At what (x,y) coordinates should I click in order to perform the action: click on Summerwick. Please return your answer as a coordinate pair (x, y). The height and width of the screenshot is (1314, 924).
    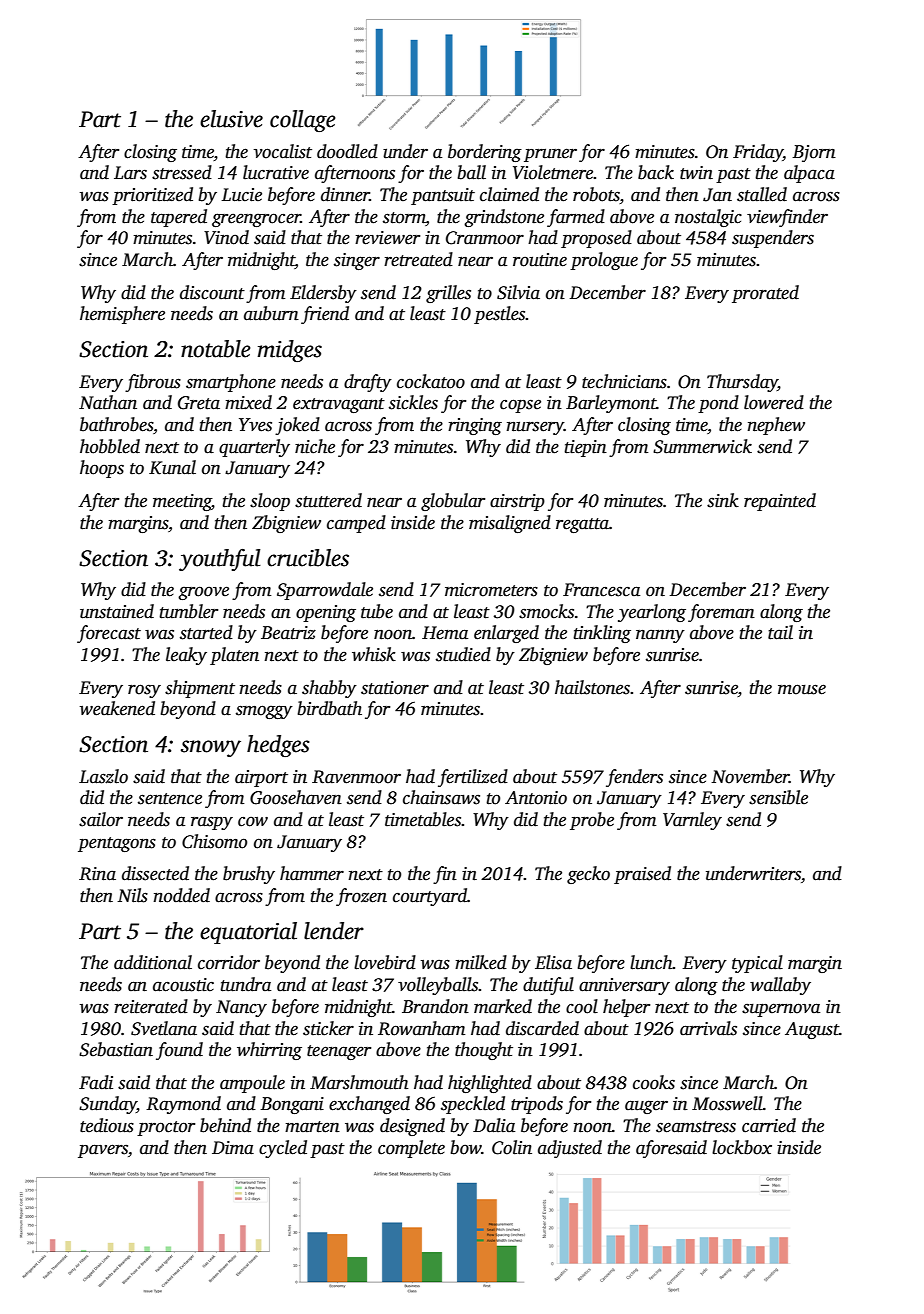
    Looking at the image, I should click on (702, 446).
